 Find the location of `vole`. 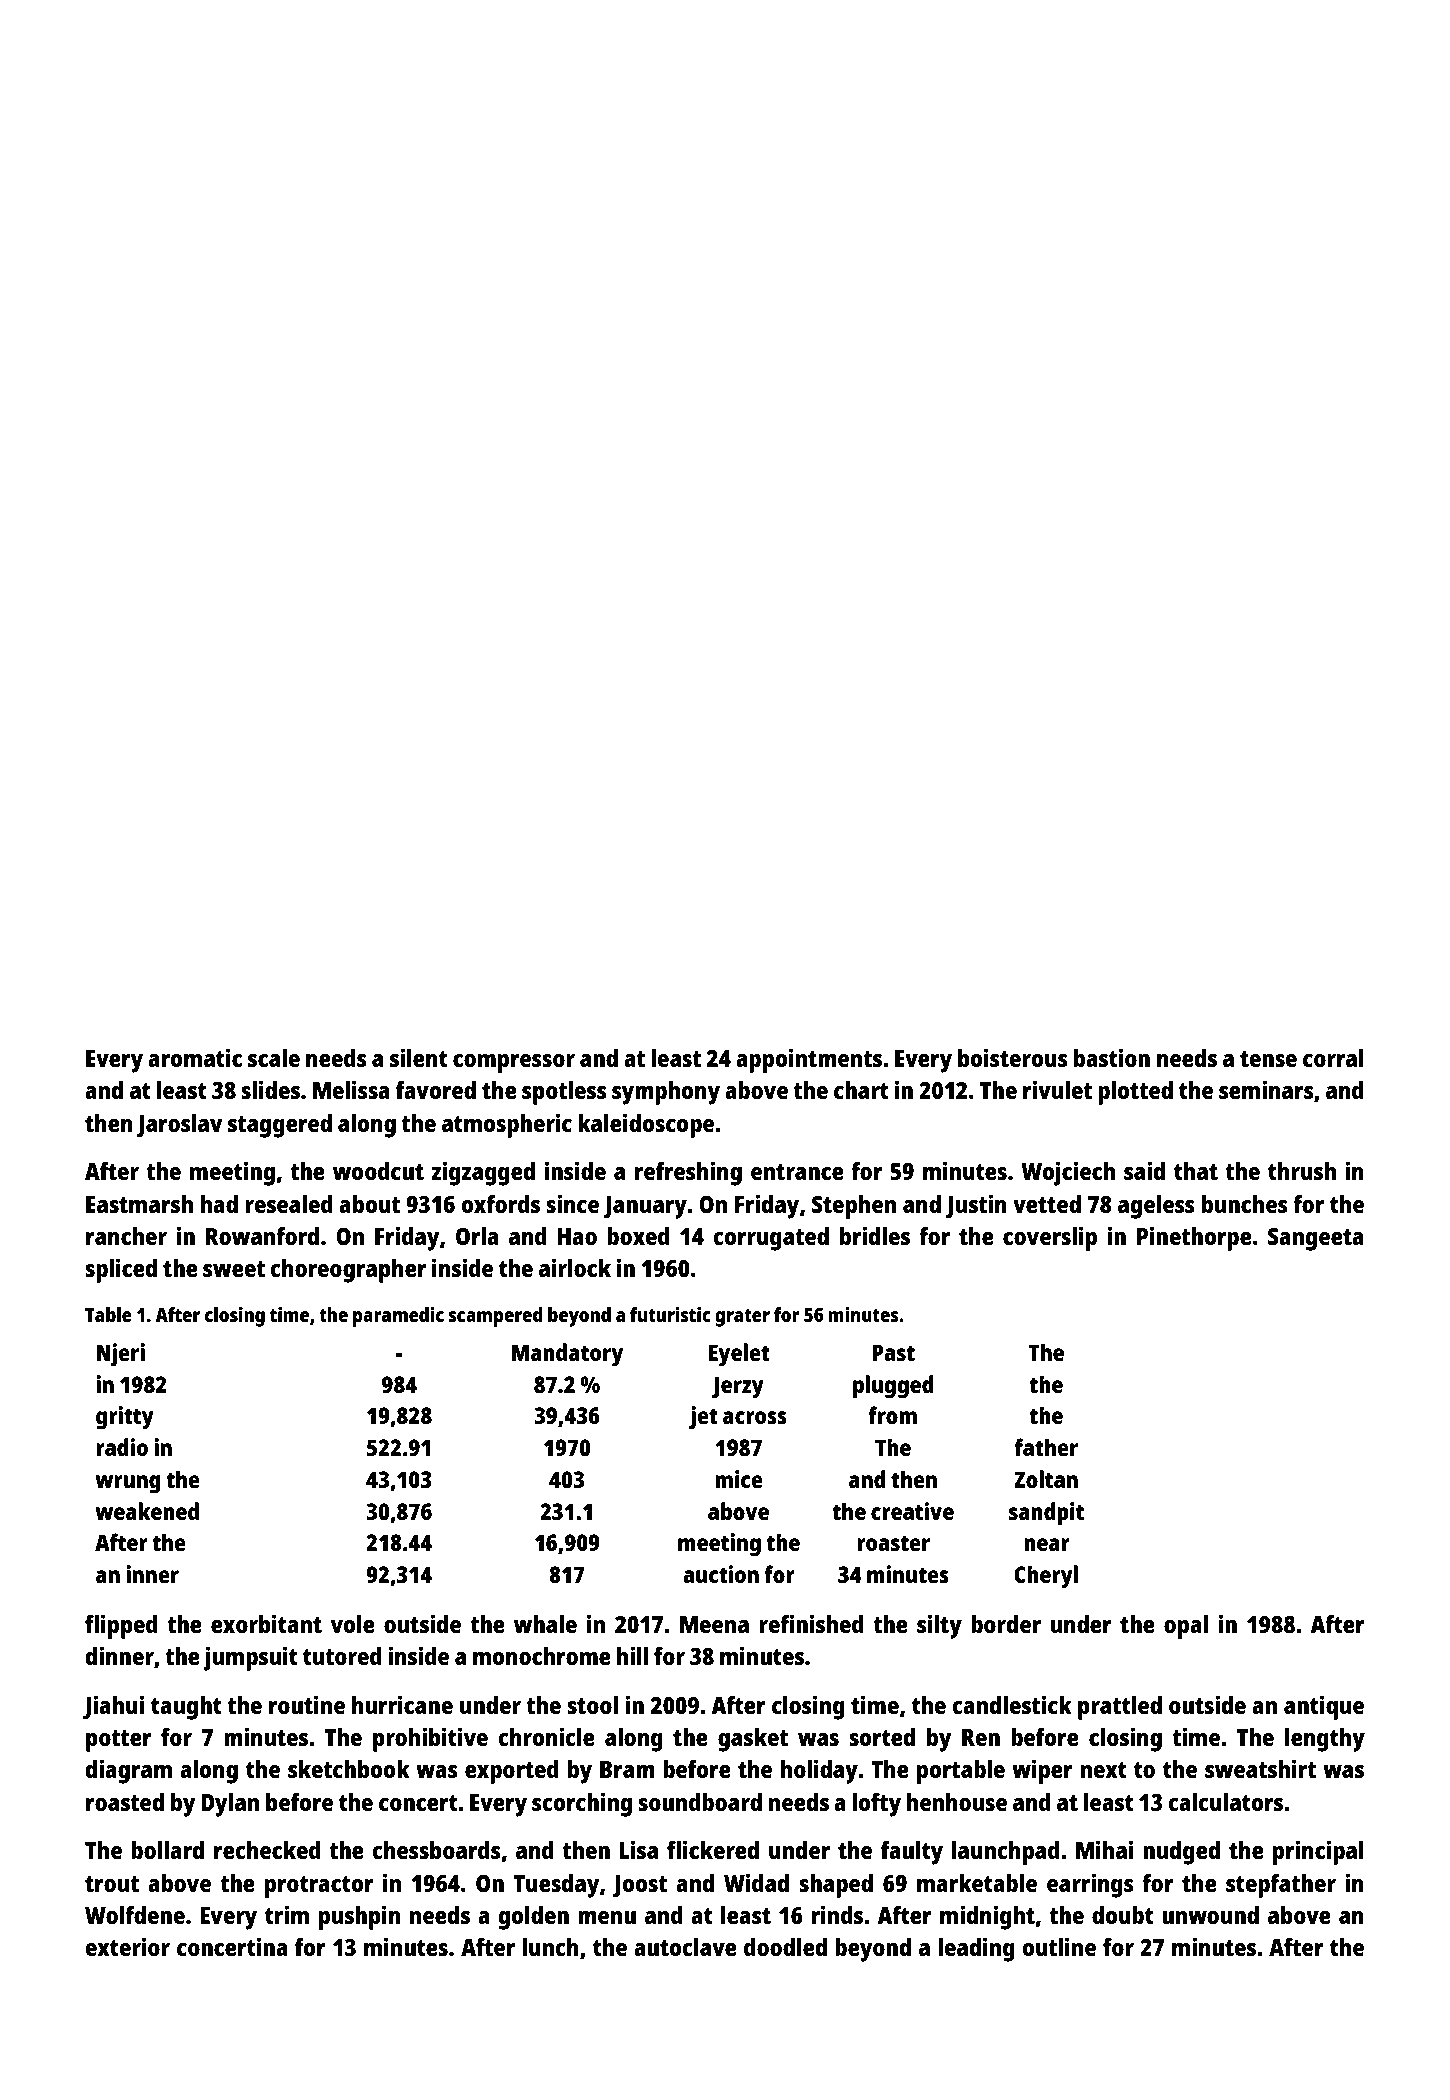

vole is located at coordinates (353, 1624).
